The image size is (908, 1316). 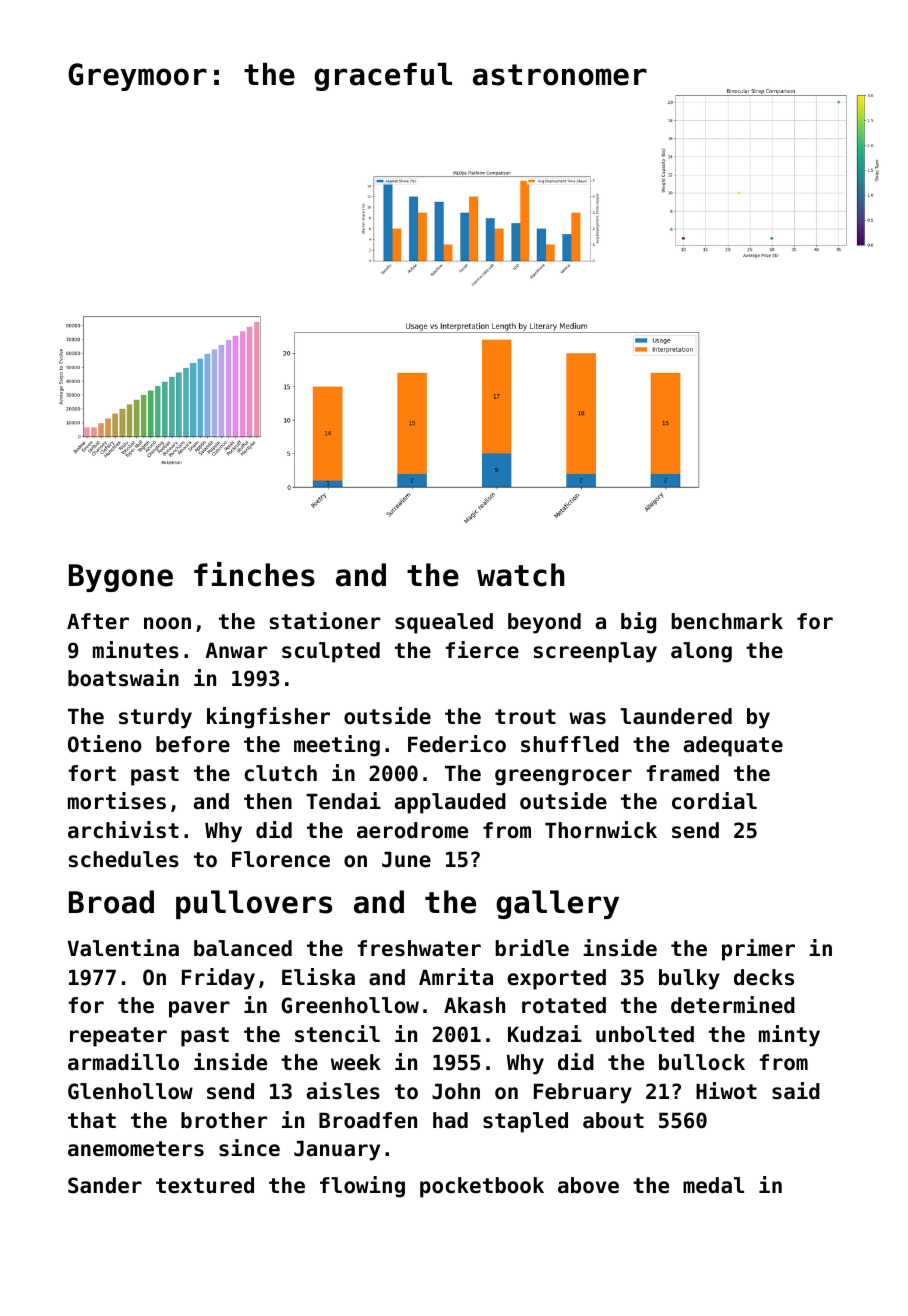 What do you see at coordinates (727, 621) in the screenshot?
I see `benchmark` at bounding box center [727, 621].
